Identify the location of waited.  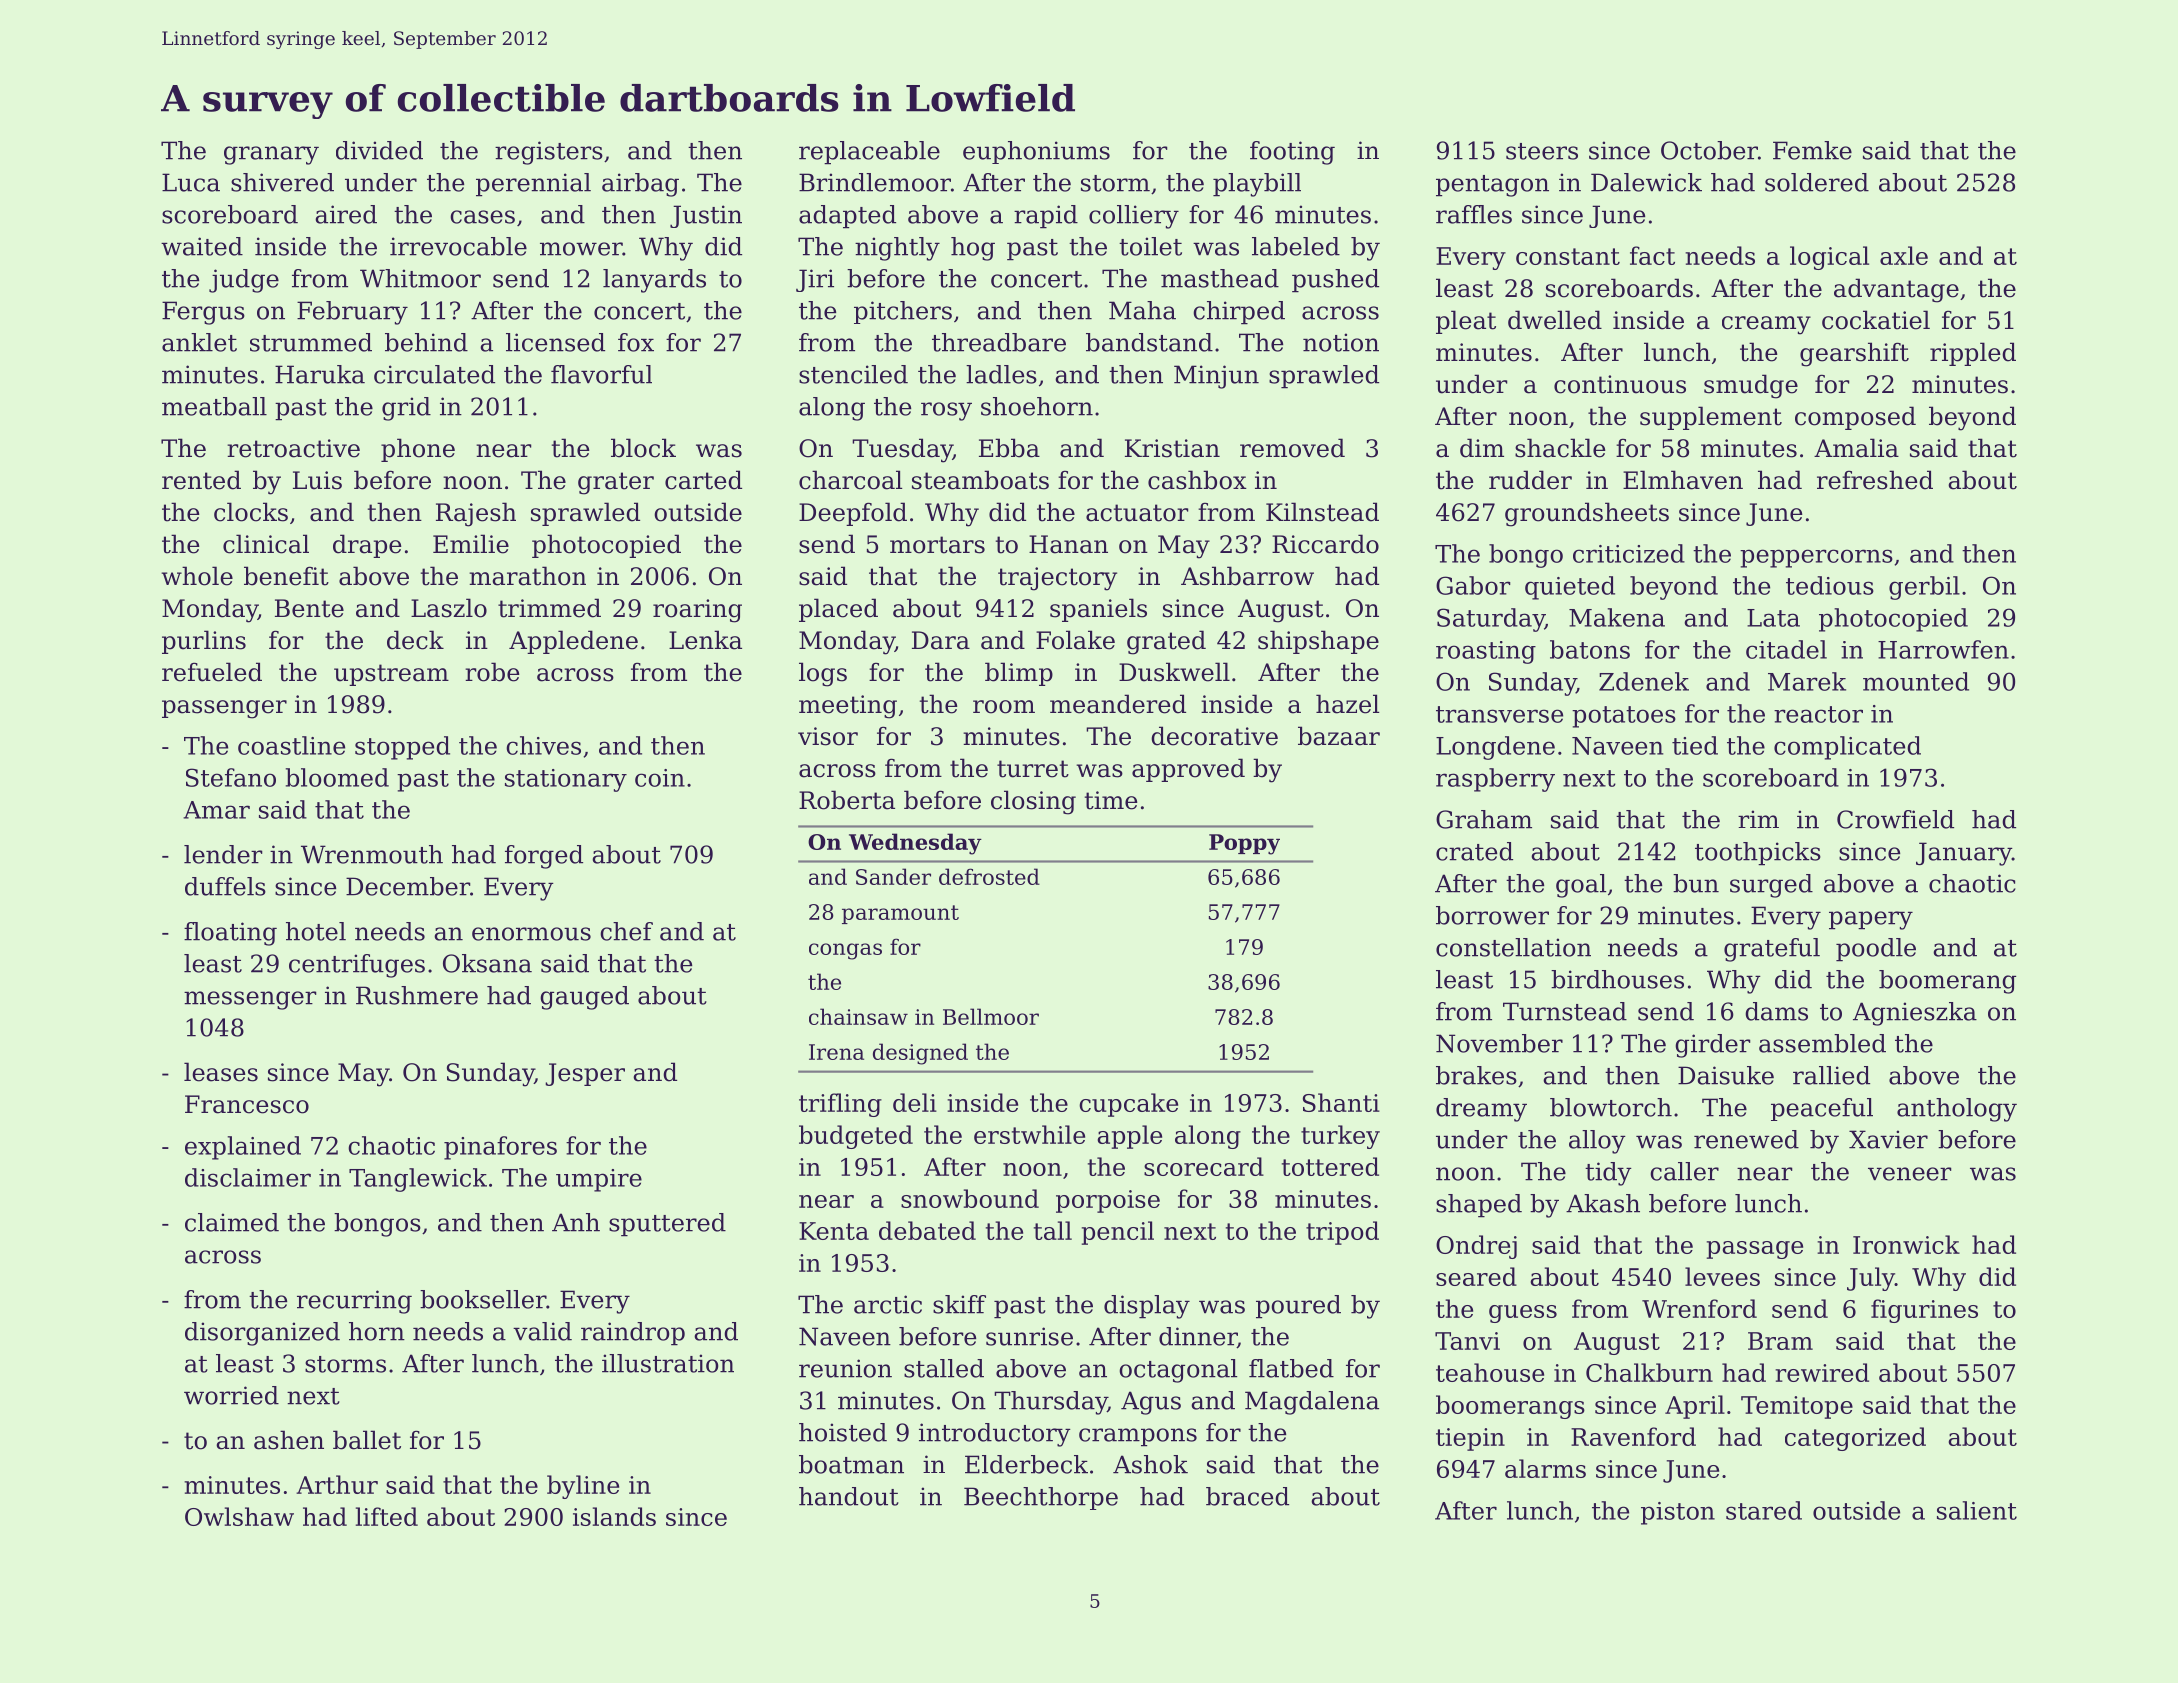
(202, 246).
